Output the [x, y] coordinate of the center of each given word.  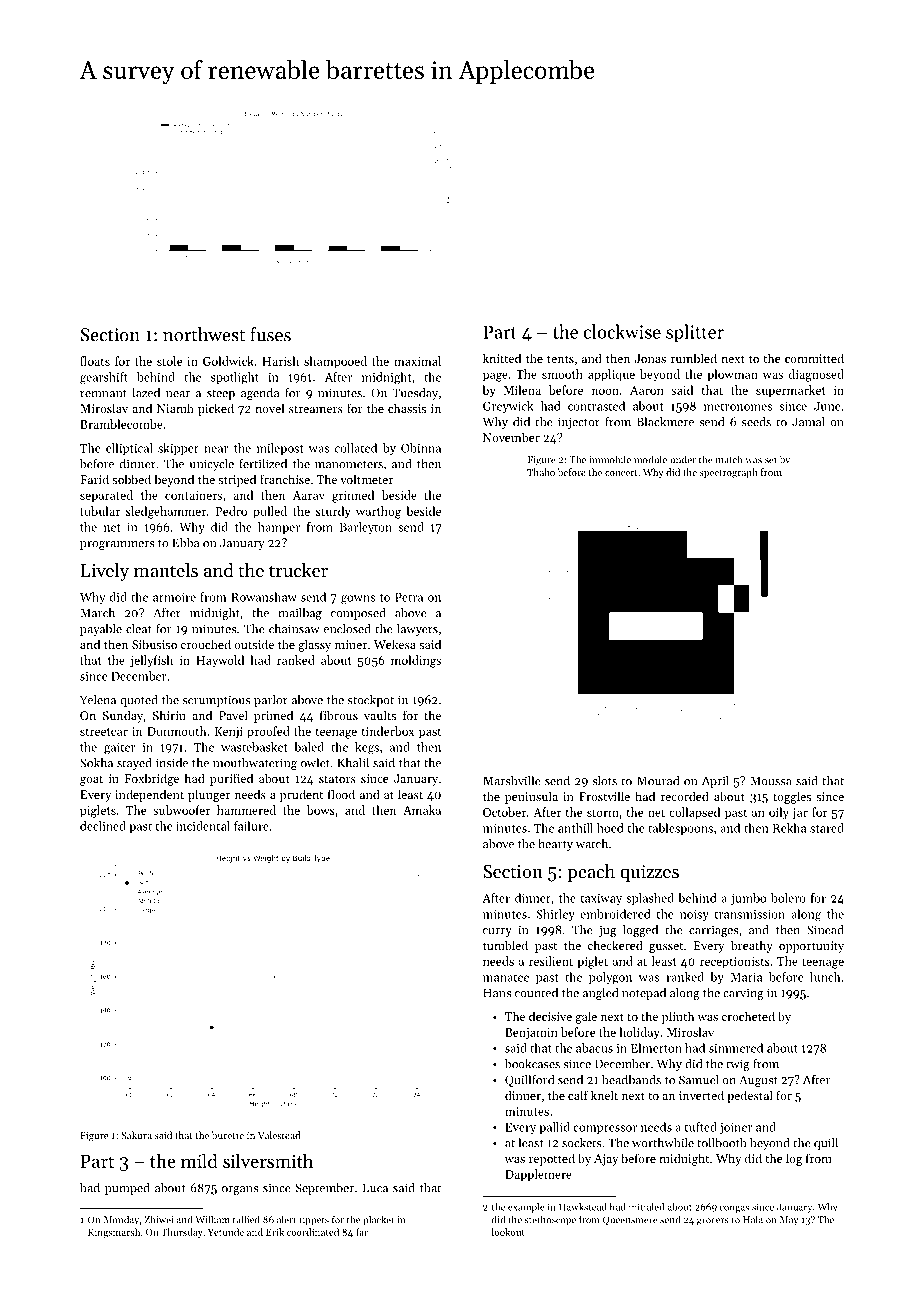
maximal [417, 361]
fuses [270, 334]
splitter [695, 333]
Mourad [658, 781]
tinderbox [388, 731]
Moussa [771, 781]
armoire [174, 597]
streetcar [104, 732]
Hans [497, 993]
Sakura [136, 1135]
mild [199, 1160]
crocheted [748, 1016]
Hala [753, 1219]
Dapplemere [538, 1175]
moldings [416, 661]
